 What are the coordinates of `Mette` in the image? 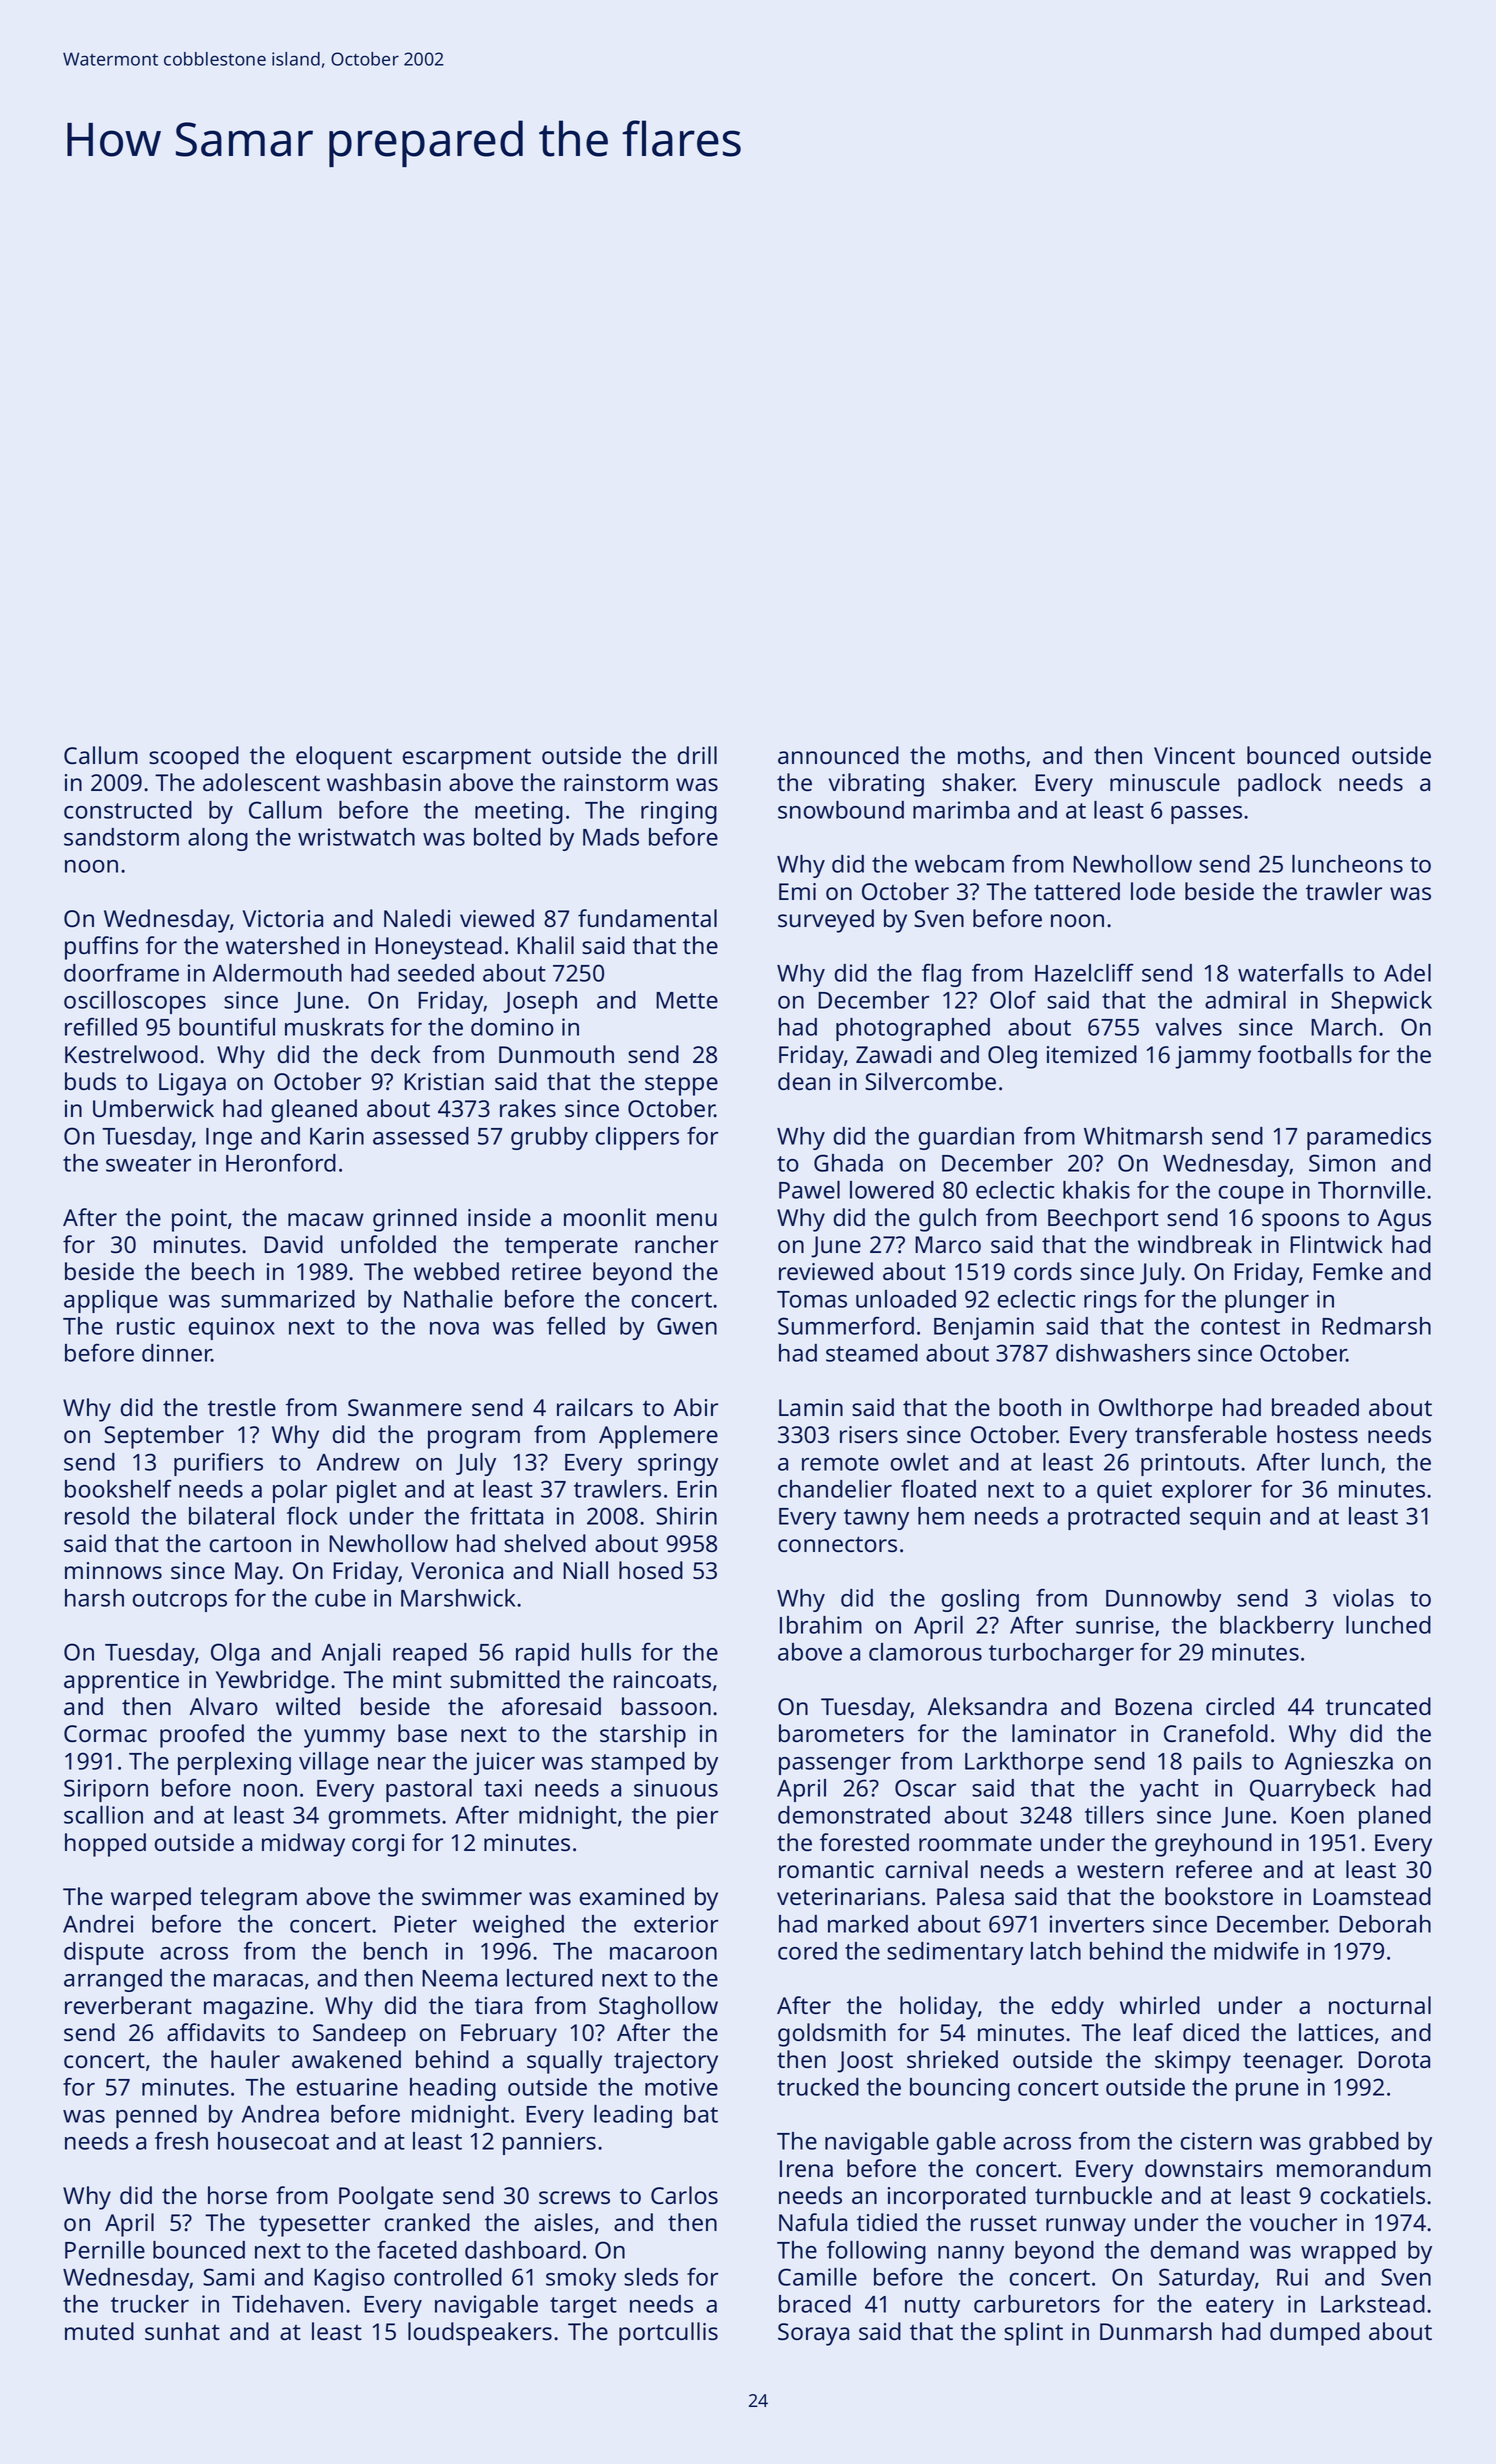 It's located at (687, 1000).
